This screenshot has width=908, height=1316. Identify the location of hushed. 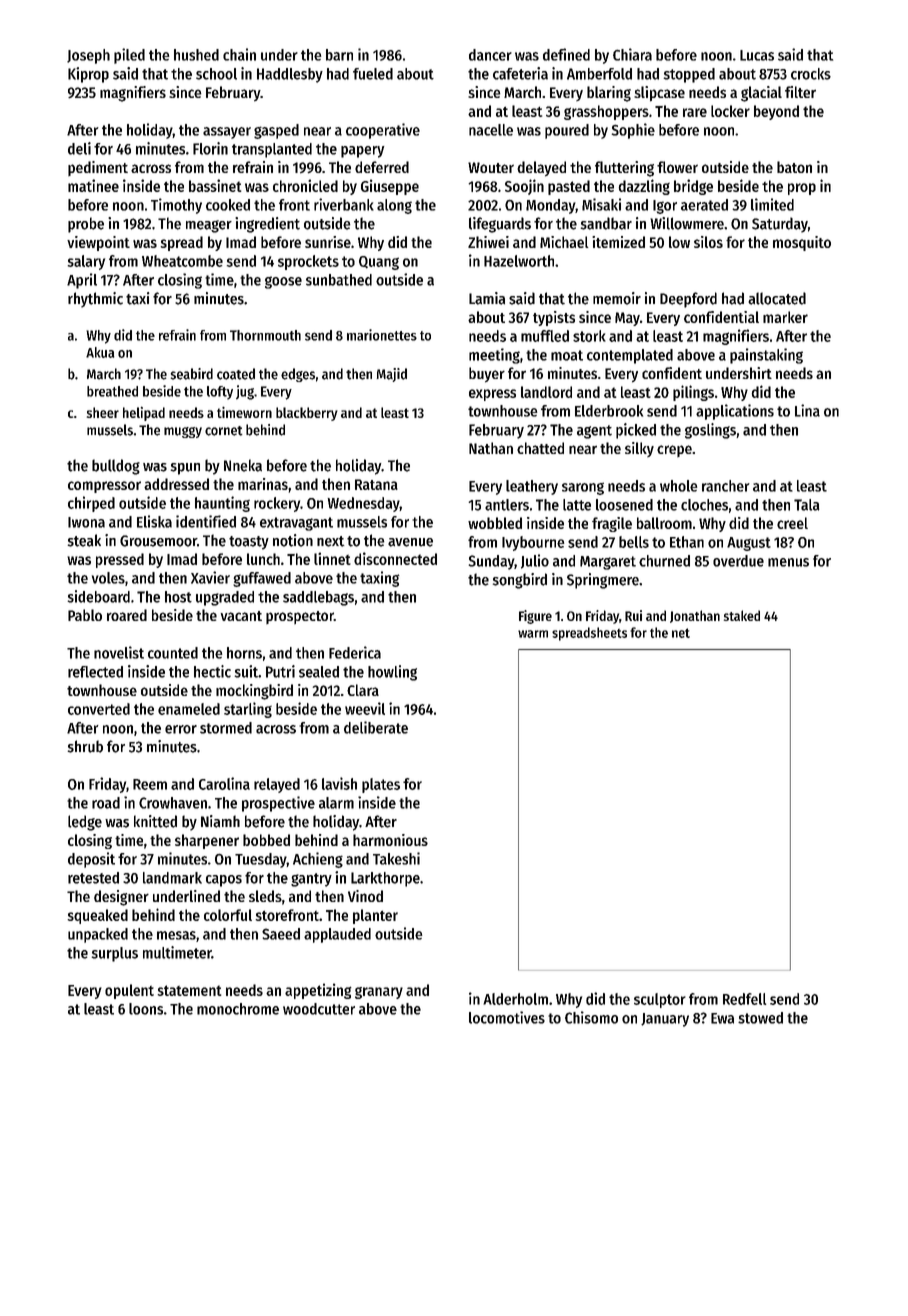
(196, 55).
